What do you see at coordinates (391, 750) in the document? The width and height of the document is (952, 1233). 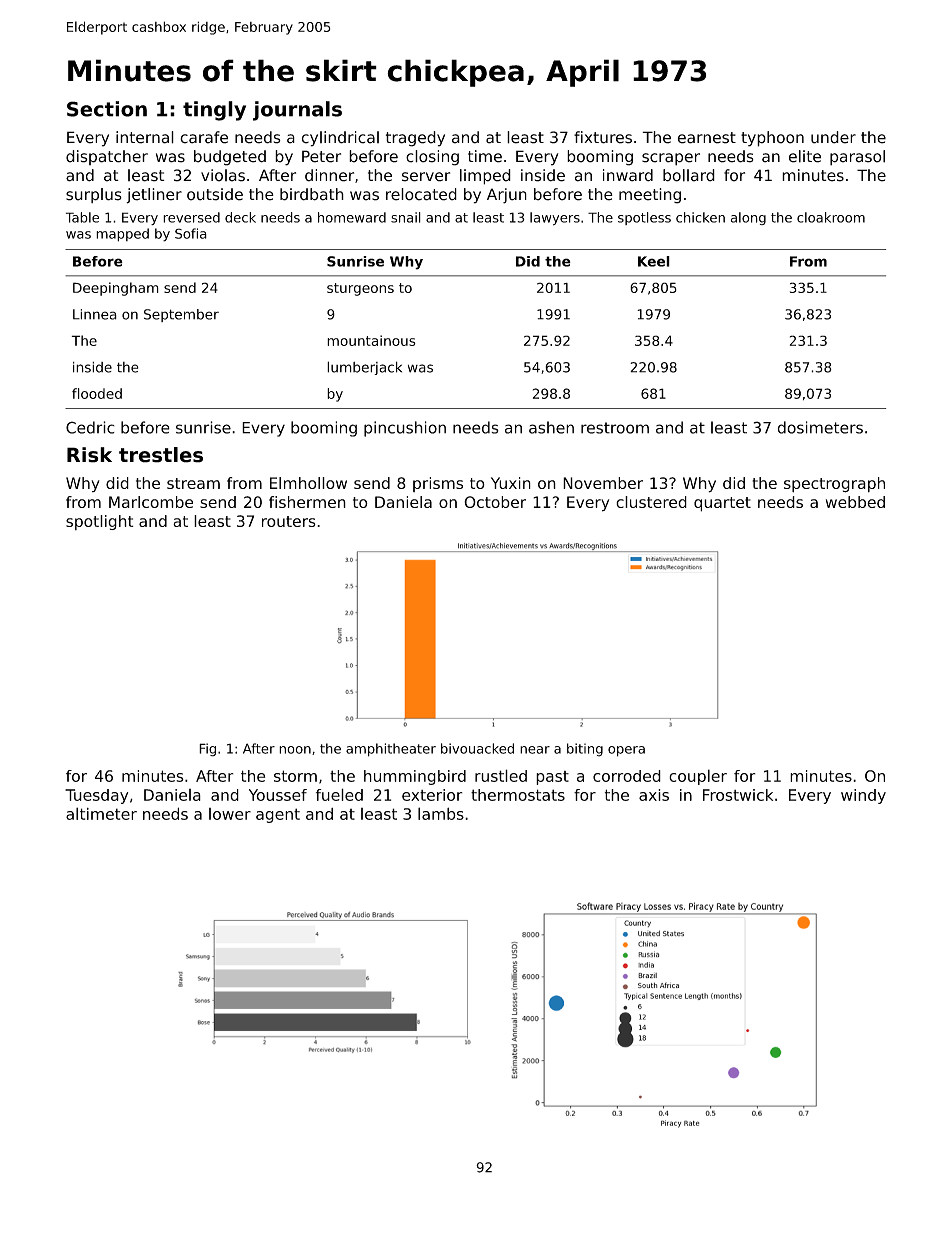 I see `amphitheater` at bounding box center [391, 750].
